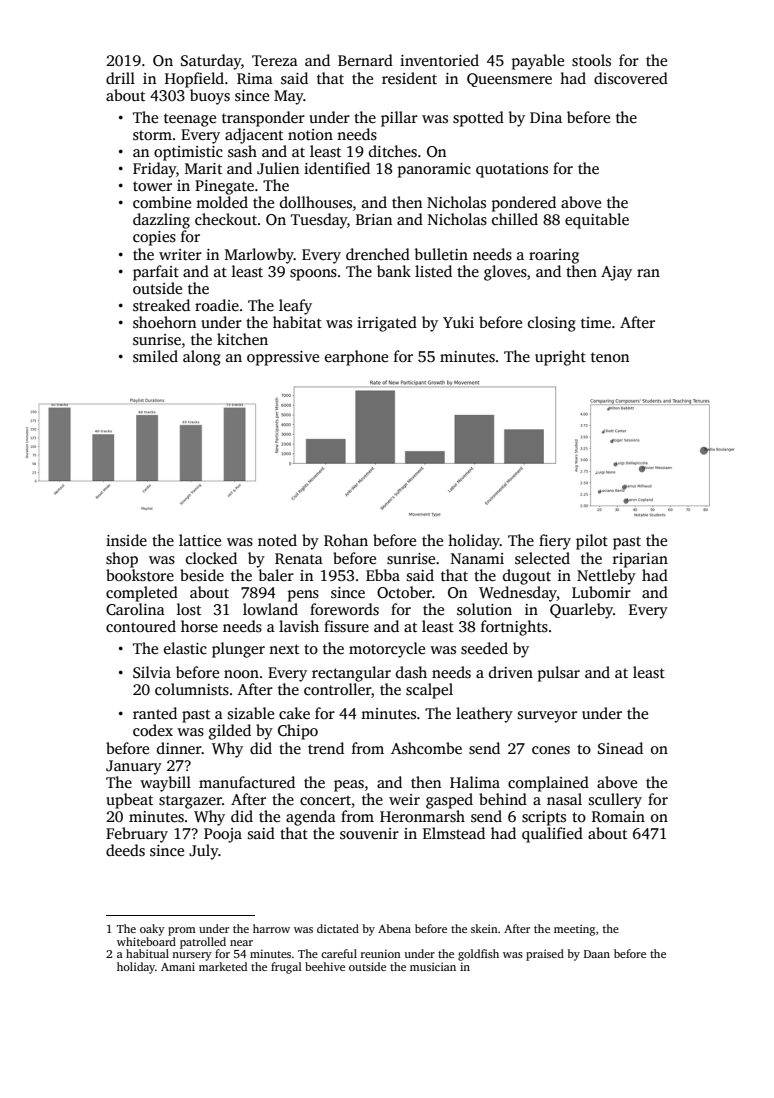 The width and height of the image is (774, 1098). Describe the element at coordinates (618, 816) in the image. I see `Romain` at that location.
